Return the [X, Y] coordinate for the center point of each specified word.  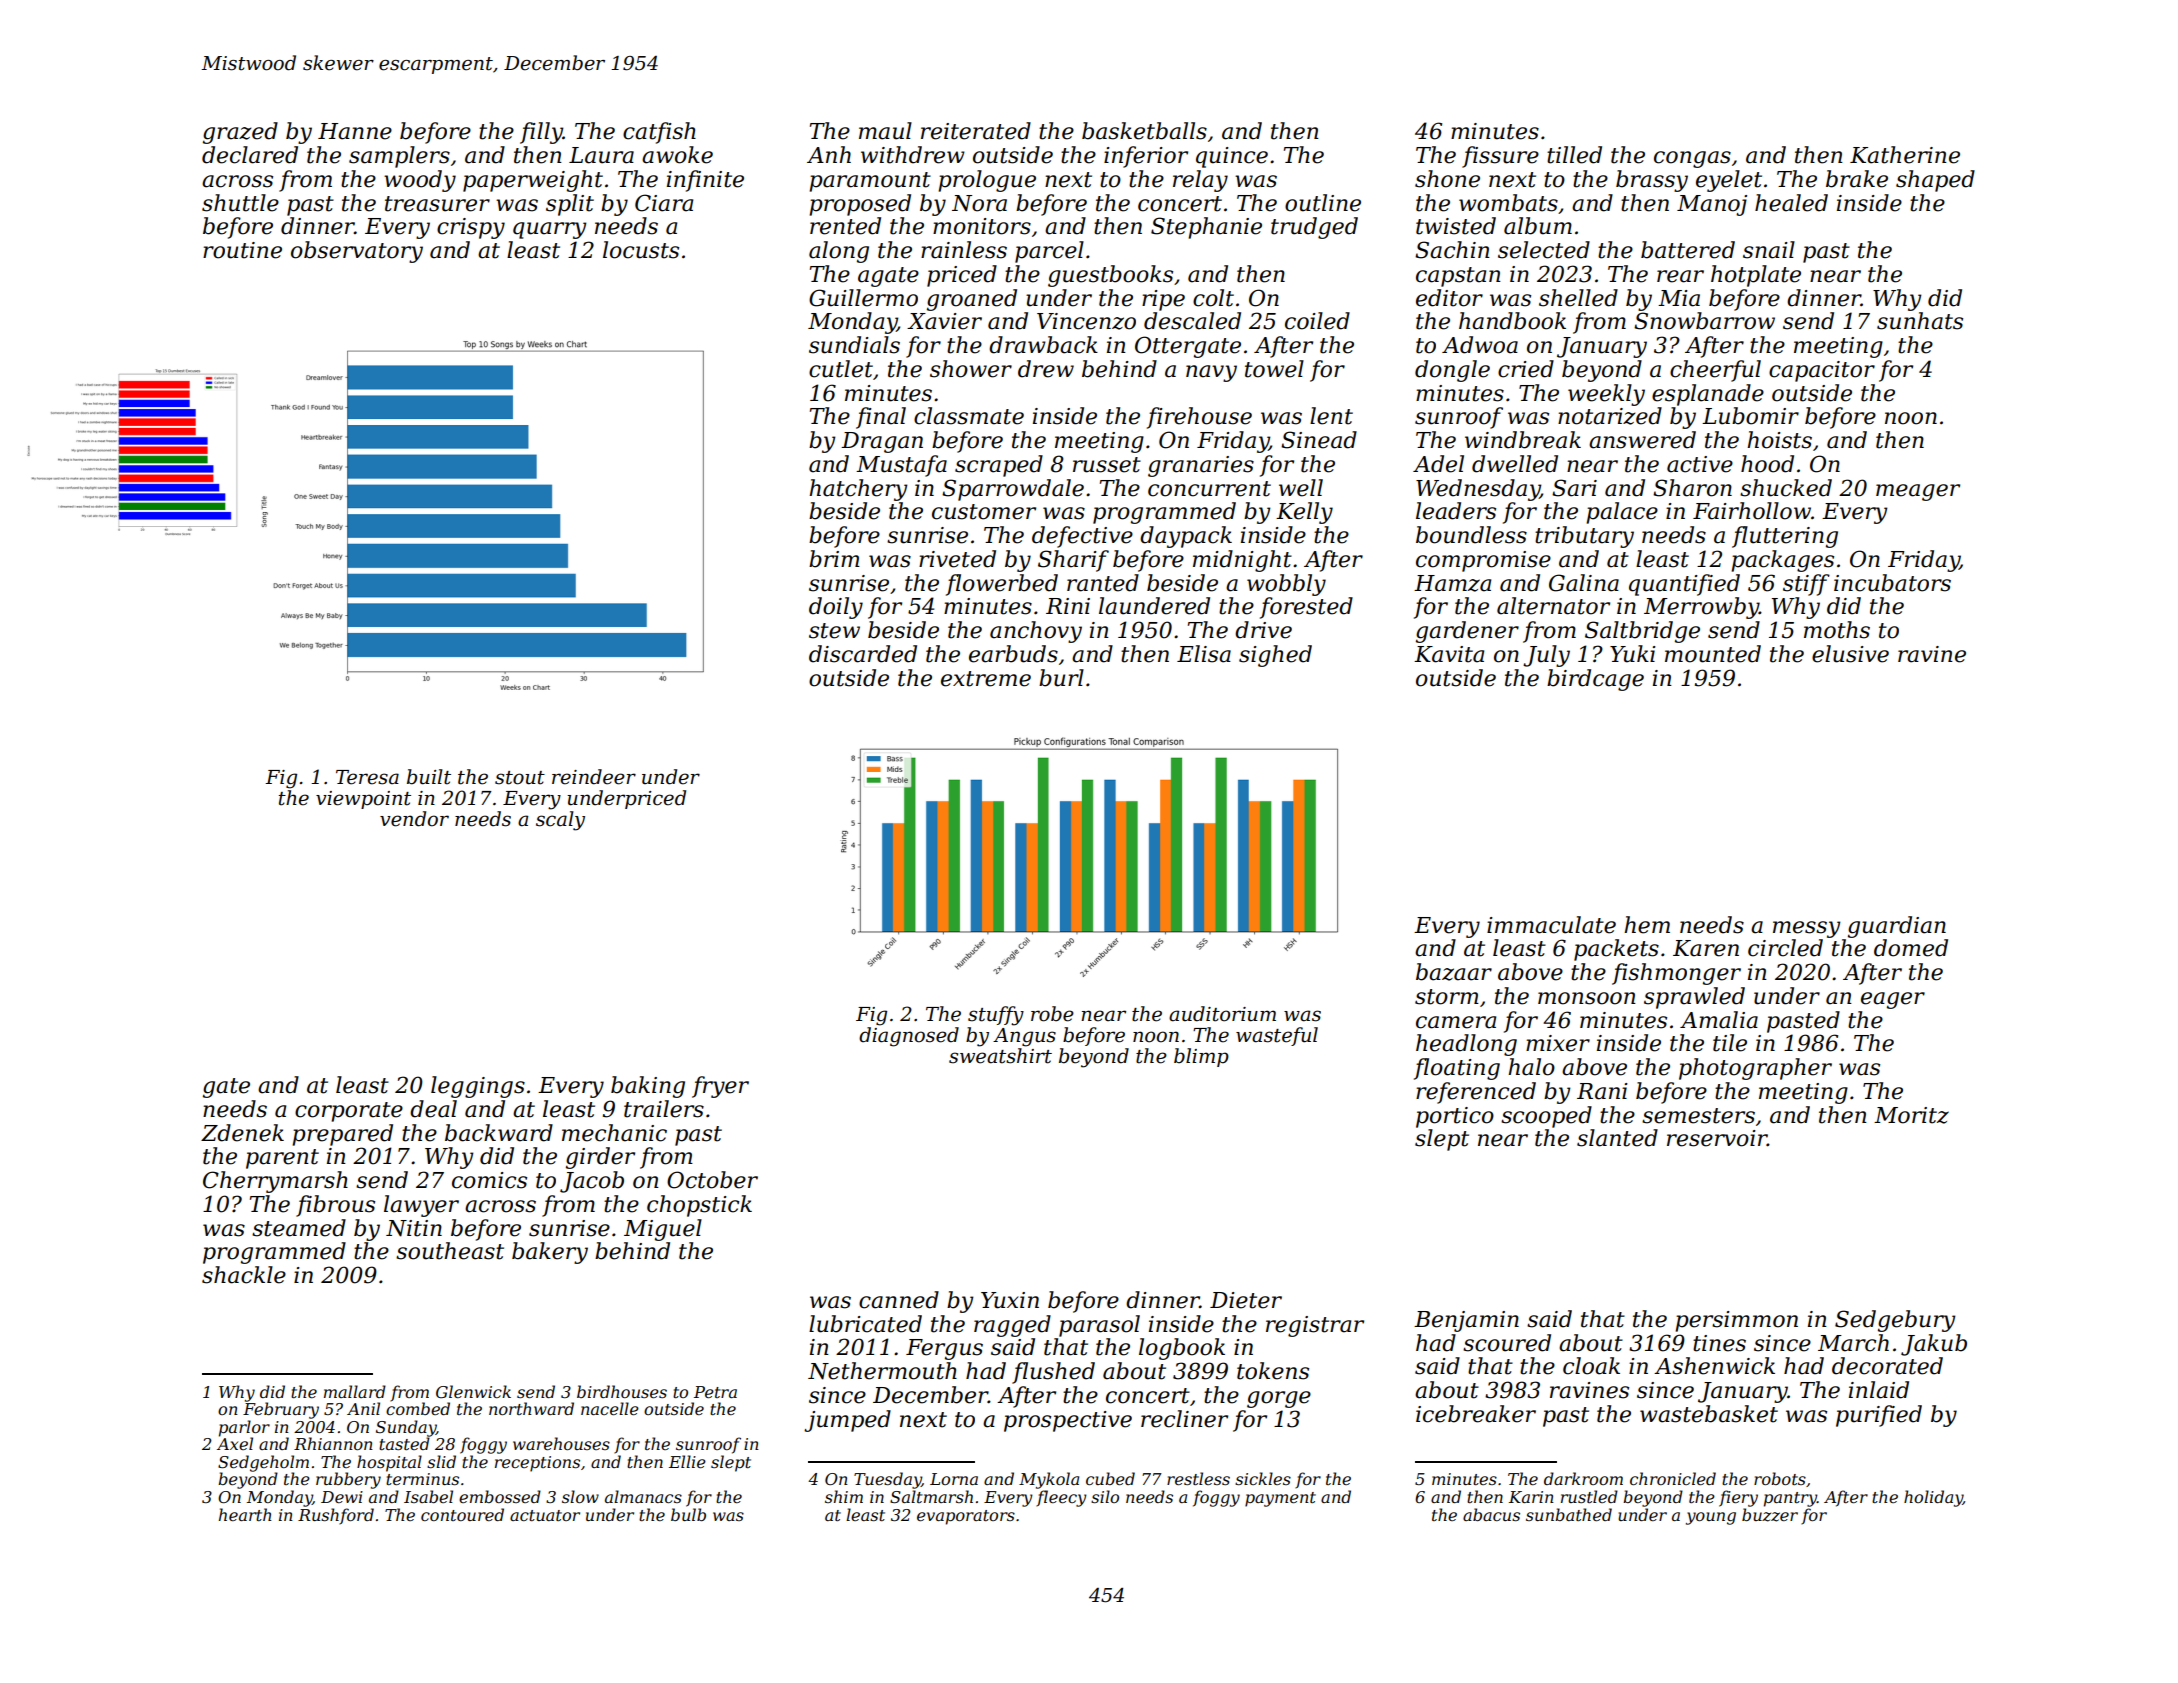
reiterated [976, 131]
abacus [1491, 1514]
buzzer [1770, 1515]
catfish [659, 133]
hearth [245, 1514]
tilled [1574, 155]
